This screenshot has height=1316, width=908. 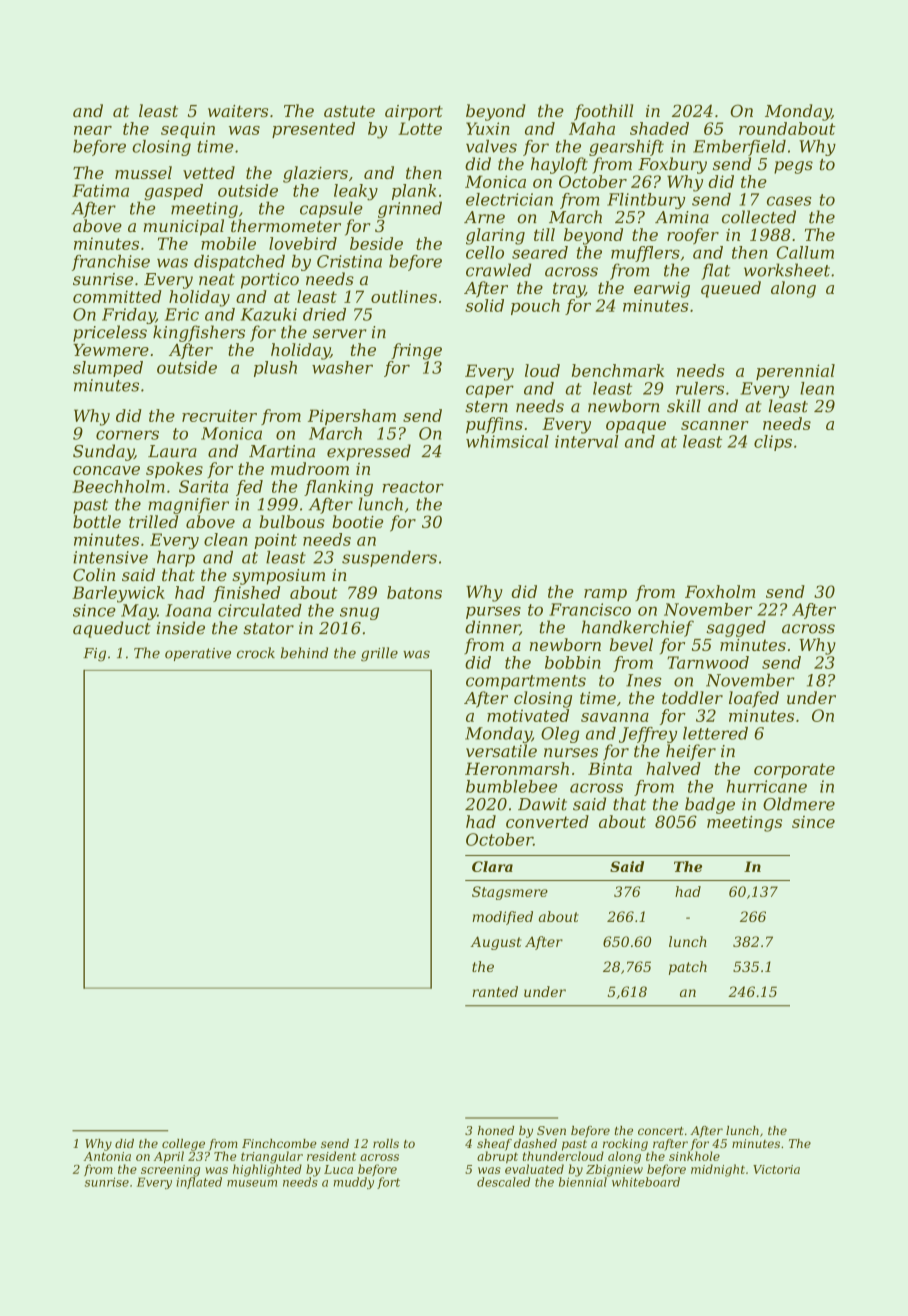 I want to click on shaded, so click(x=659, y=128).
